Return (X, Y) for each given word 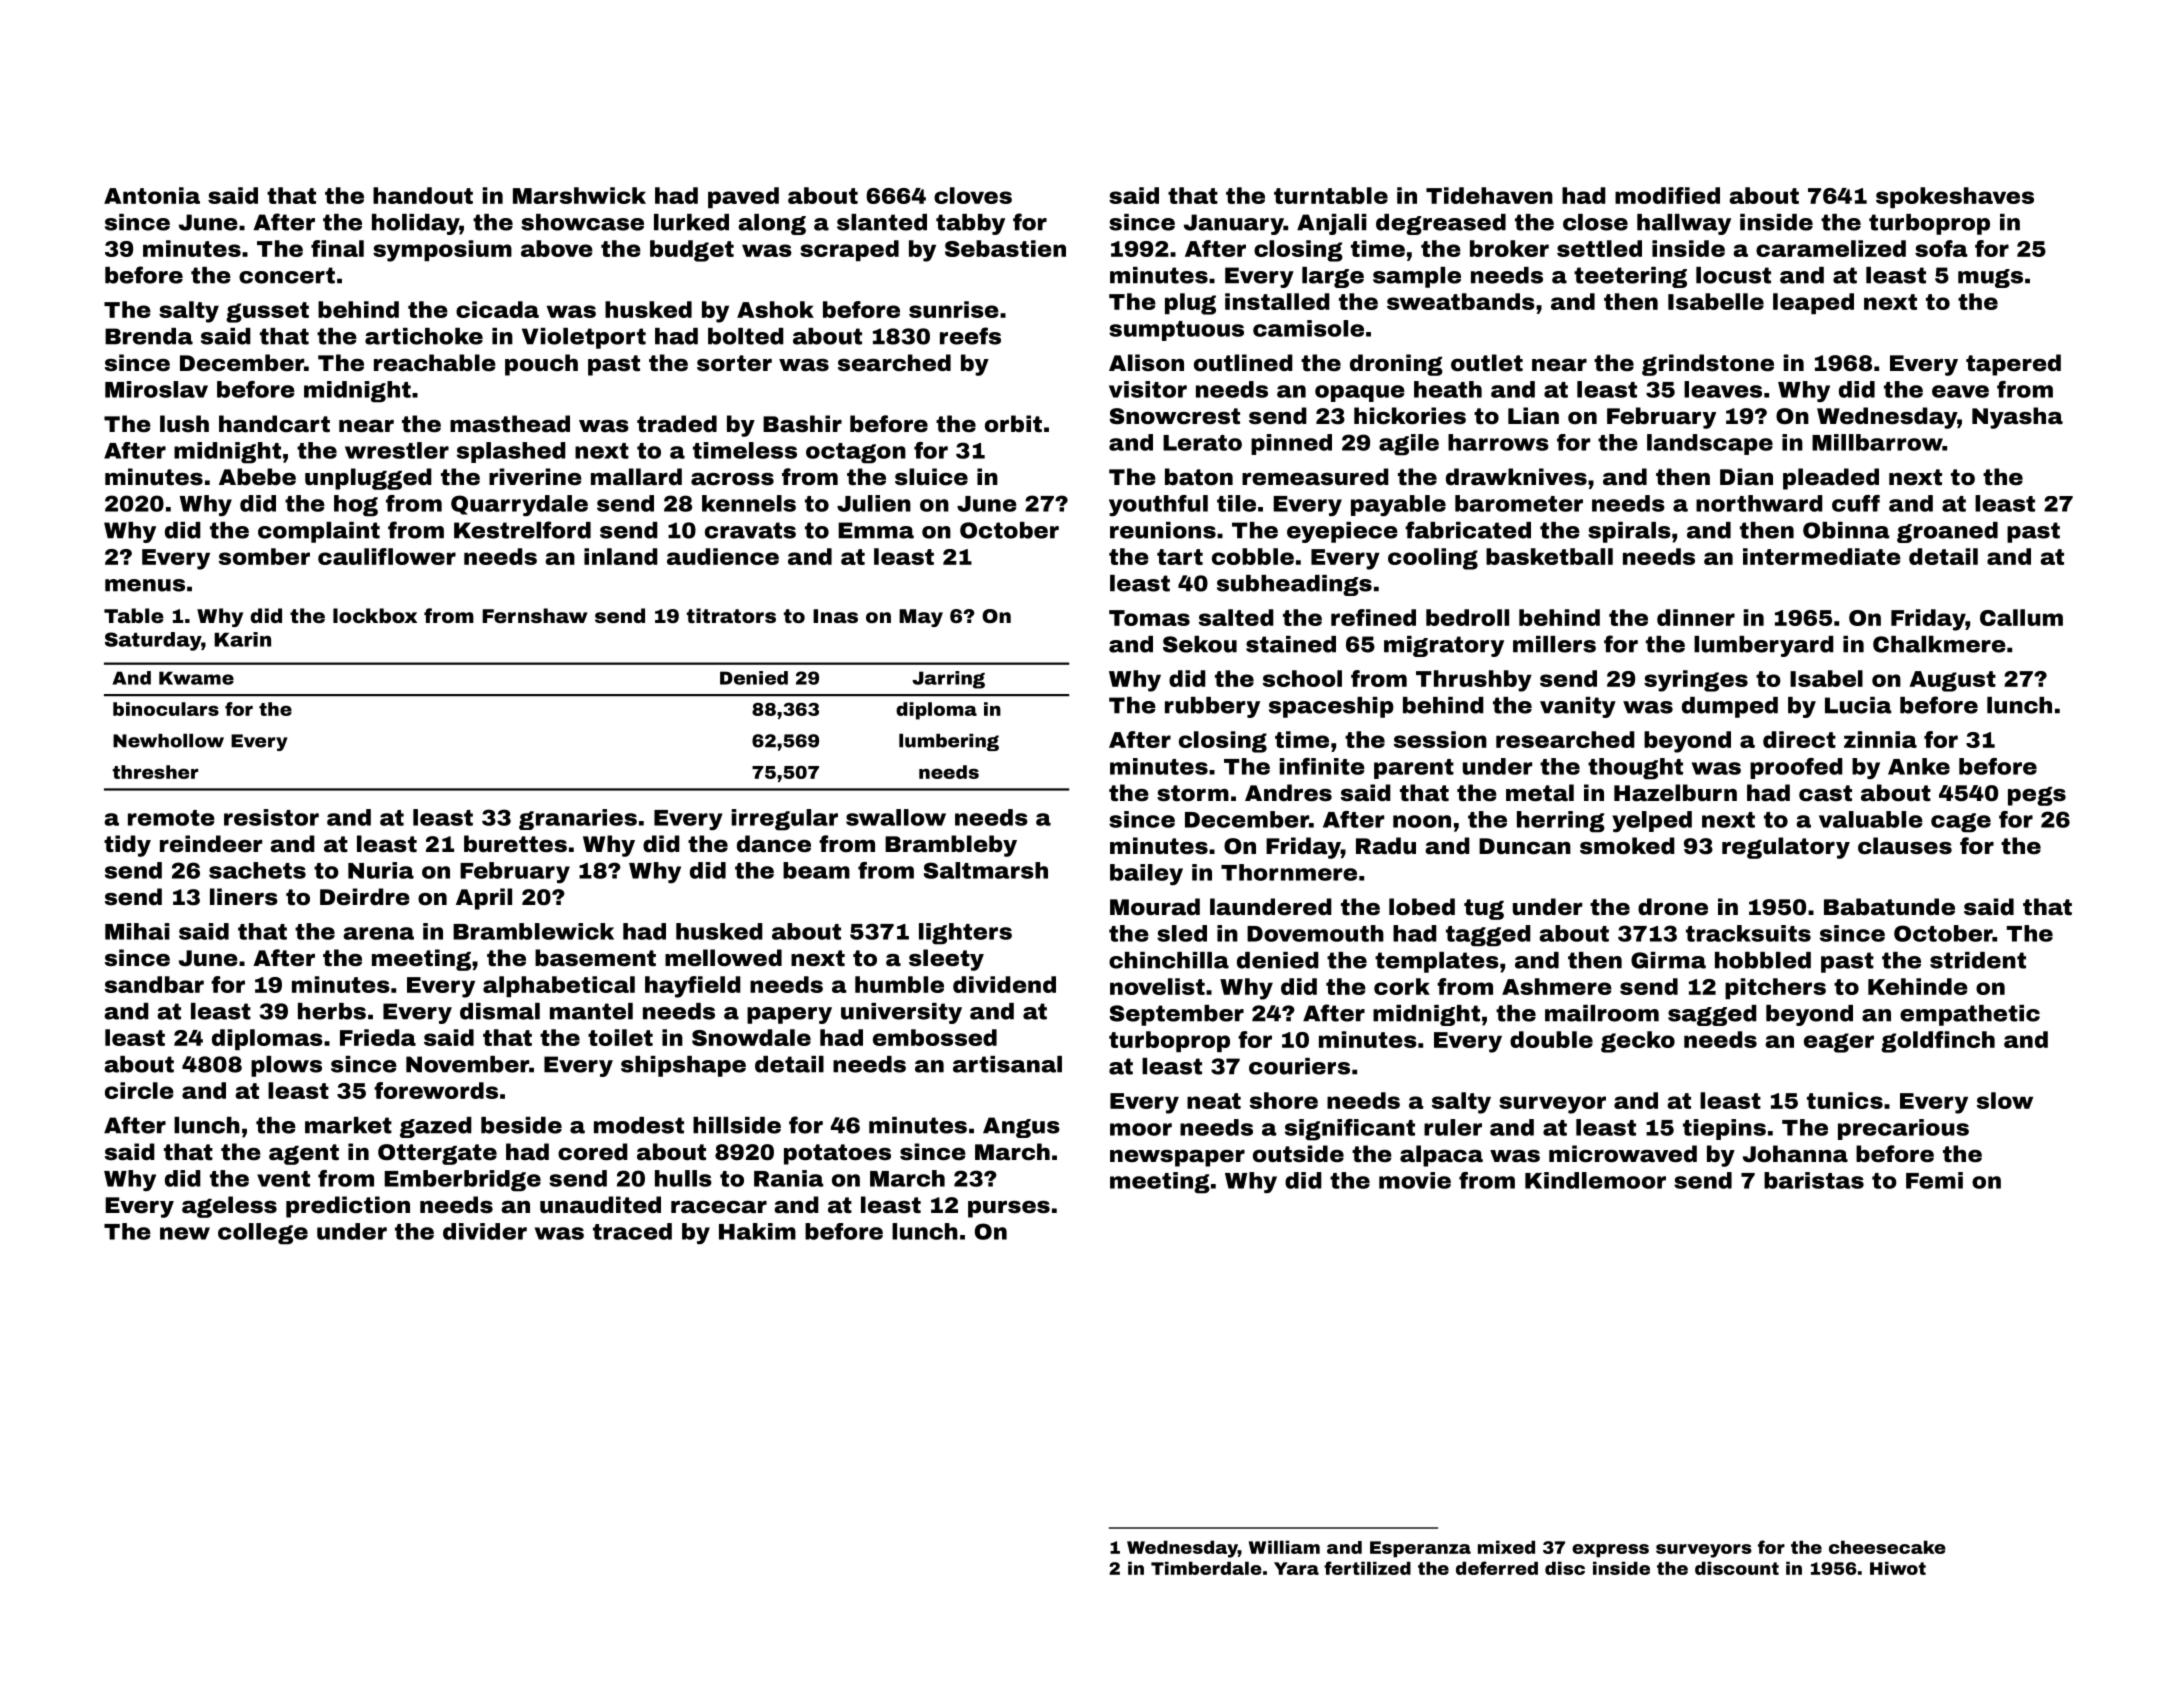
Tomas (1149, 618)
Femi (1934, 1180)
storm (1193, 793)
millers (1554, 644)
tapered (2013, 365)
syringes (1696, 681)
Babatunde (1889, 907)
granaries (578, 819)
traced (632, 1231)
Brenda (149, 336)
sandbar (154, 984)
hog (356, 506)
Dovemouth (1315, 933)
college (263, 1234)
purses (1009, 1209)
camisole (1308, 328)
